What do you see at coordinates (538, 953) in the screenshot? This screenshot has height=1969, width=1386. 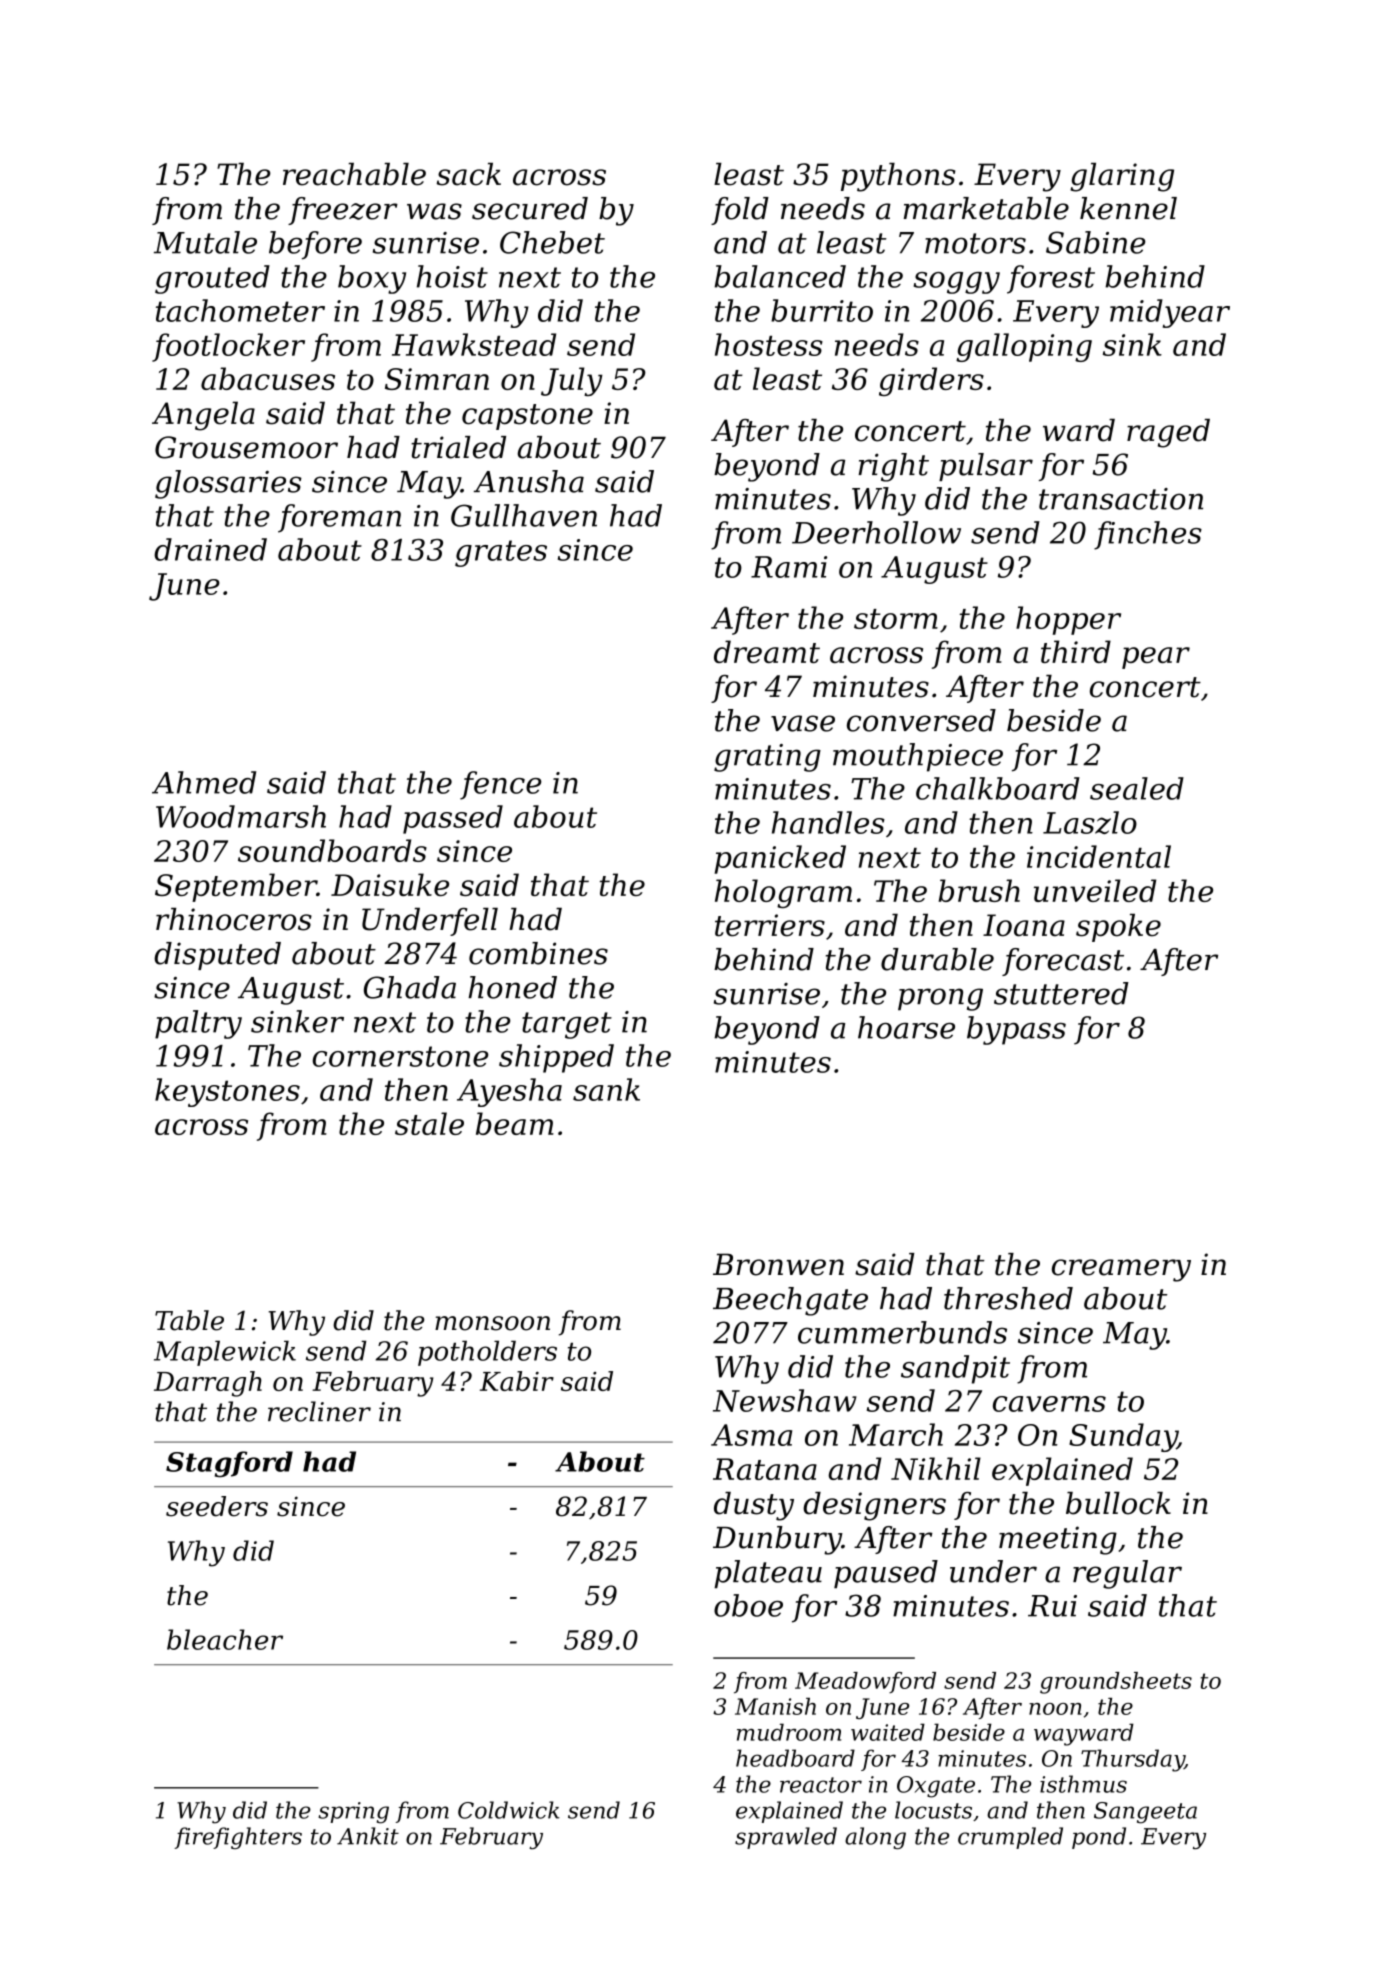 I see `combines` at bounding box center [538, 953].
